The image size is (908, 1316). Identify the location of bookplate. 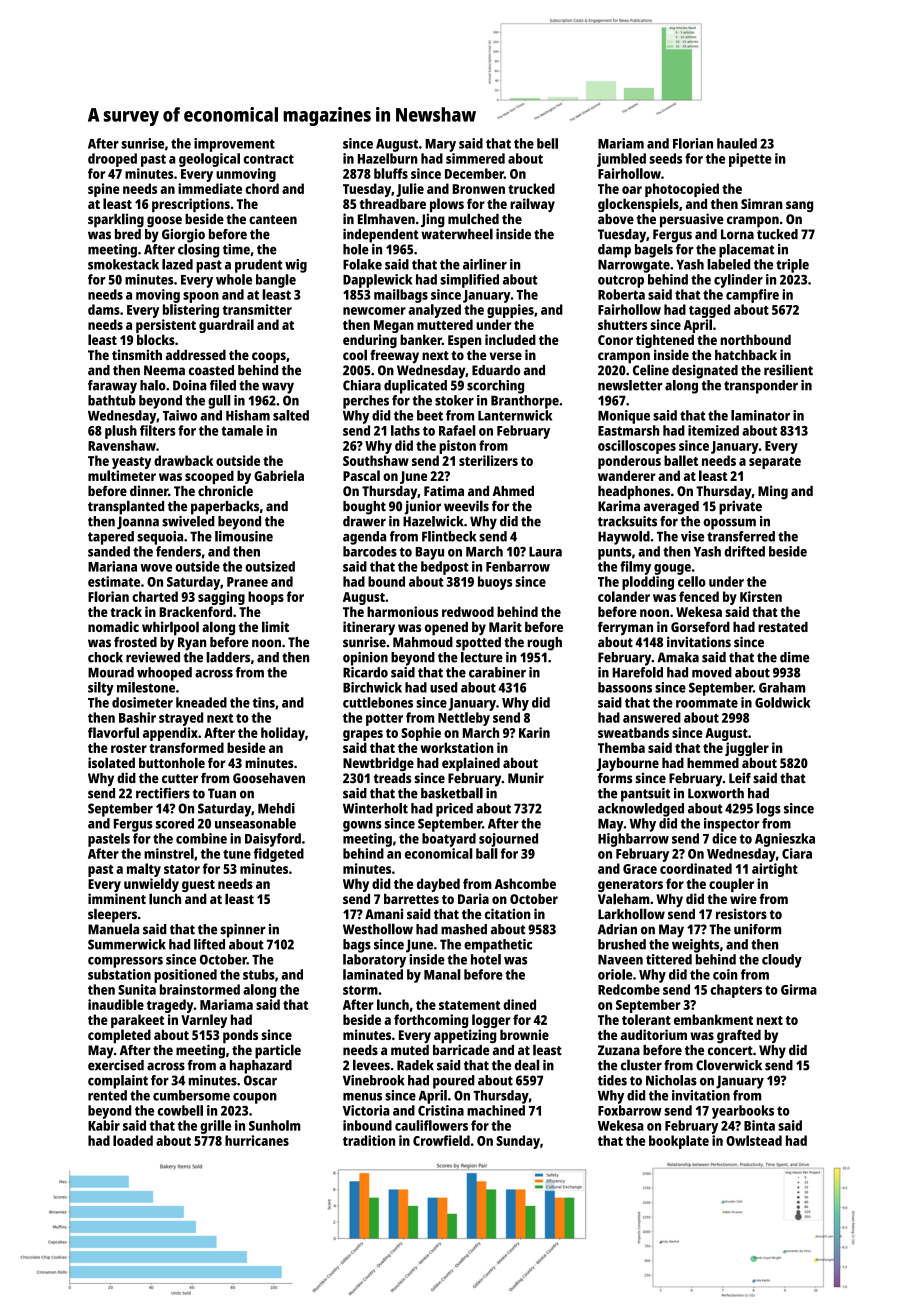
(679, 1142).
